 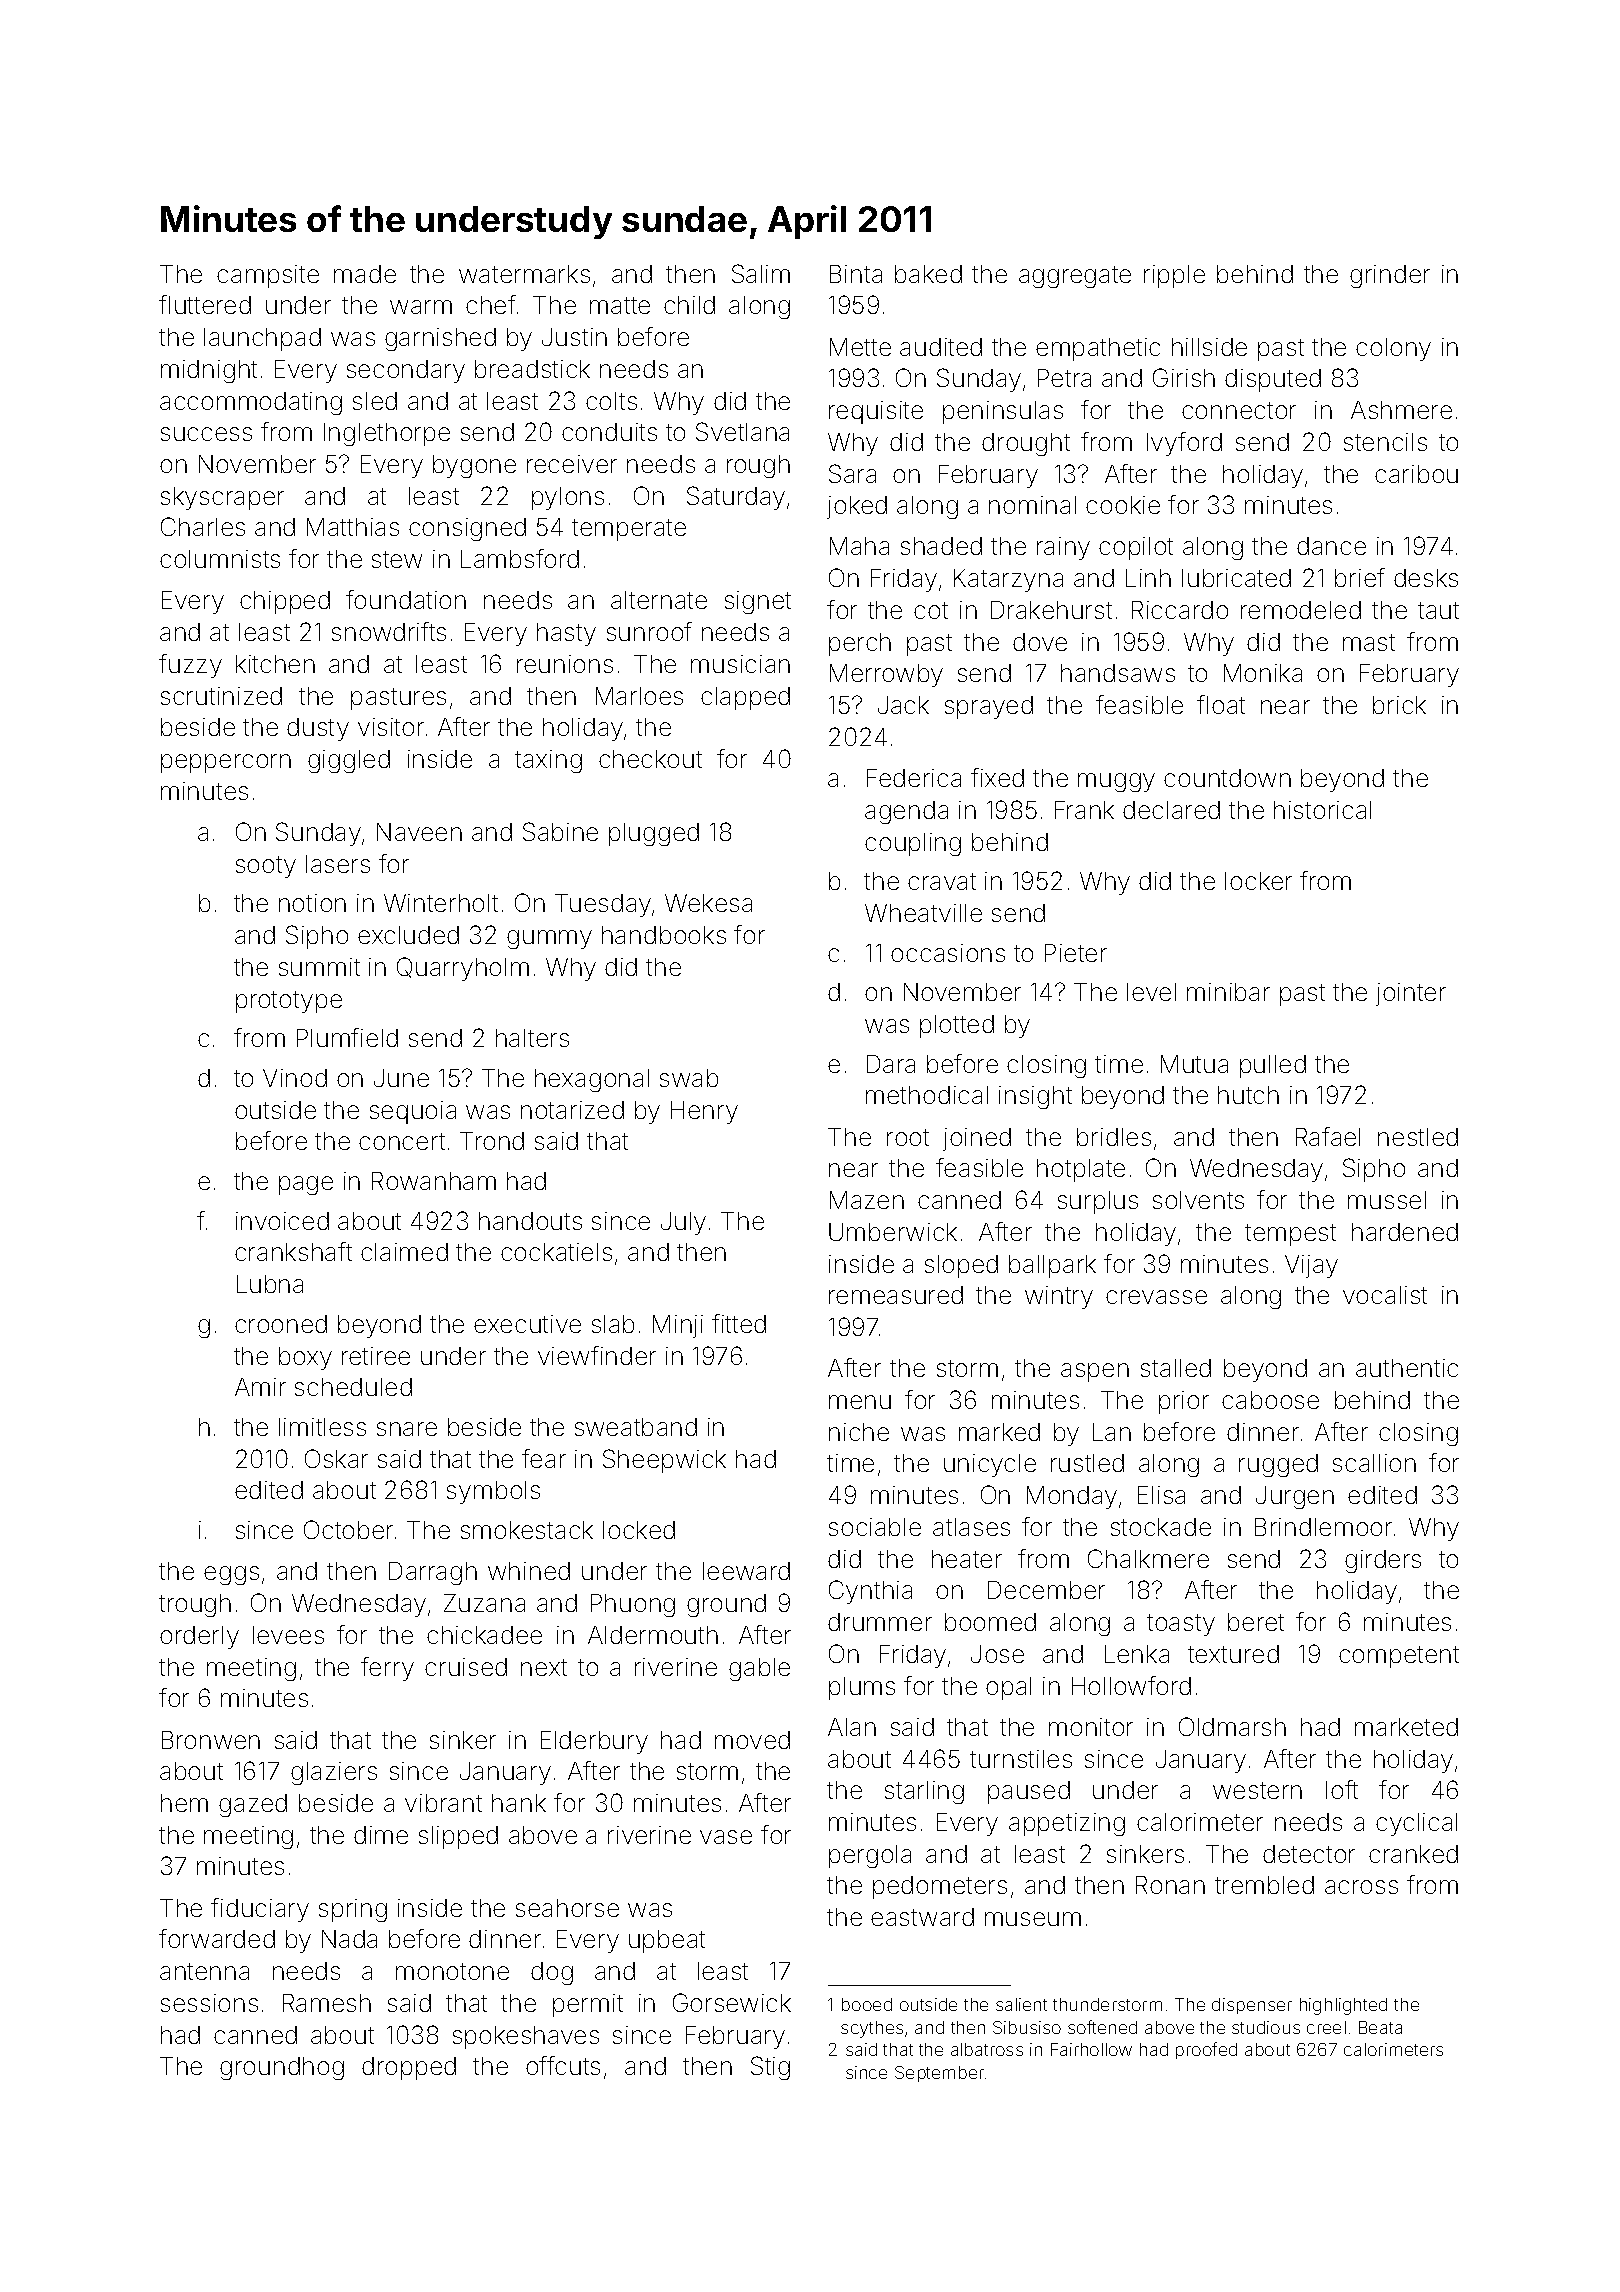 I want to click on sooty, so click(x=266, y=867).
